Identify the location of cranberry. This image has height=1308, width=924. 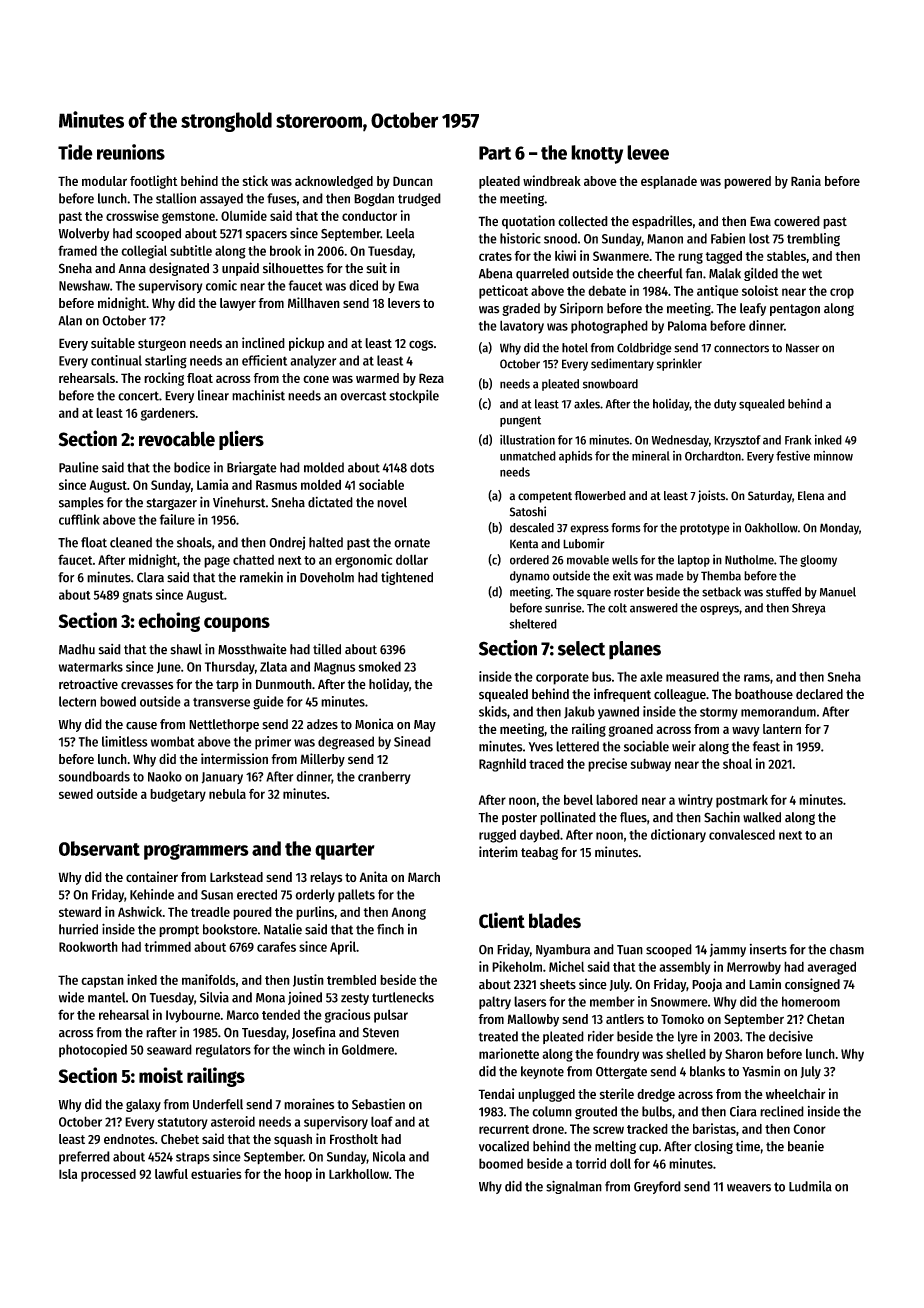
(384, 777).
